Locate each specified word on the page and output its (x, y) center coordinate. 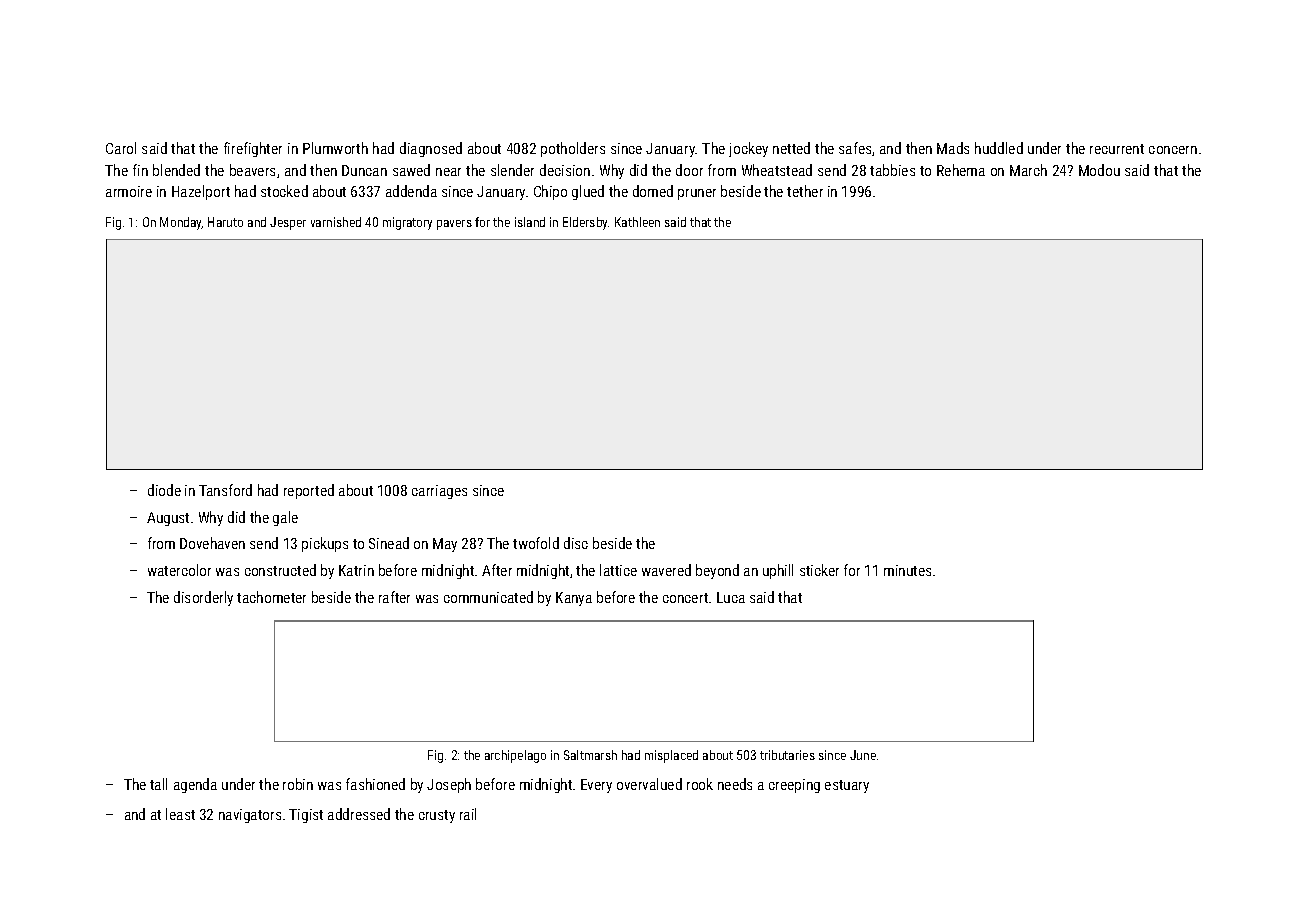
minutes (907, 570)
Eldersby (585, 223)
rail (468, 814)
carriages (439, 492)
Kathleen (637, 222)
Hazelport (201, 192)
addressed (359, 814)
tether (805, 191)
